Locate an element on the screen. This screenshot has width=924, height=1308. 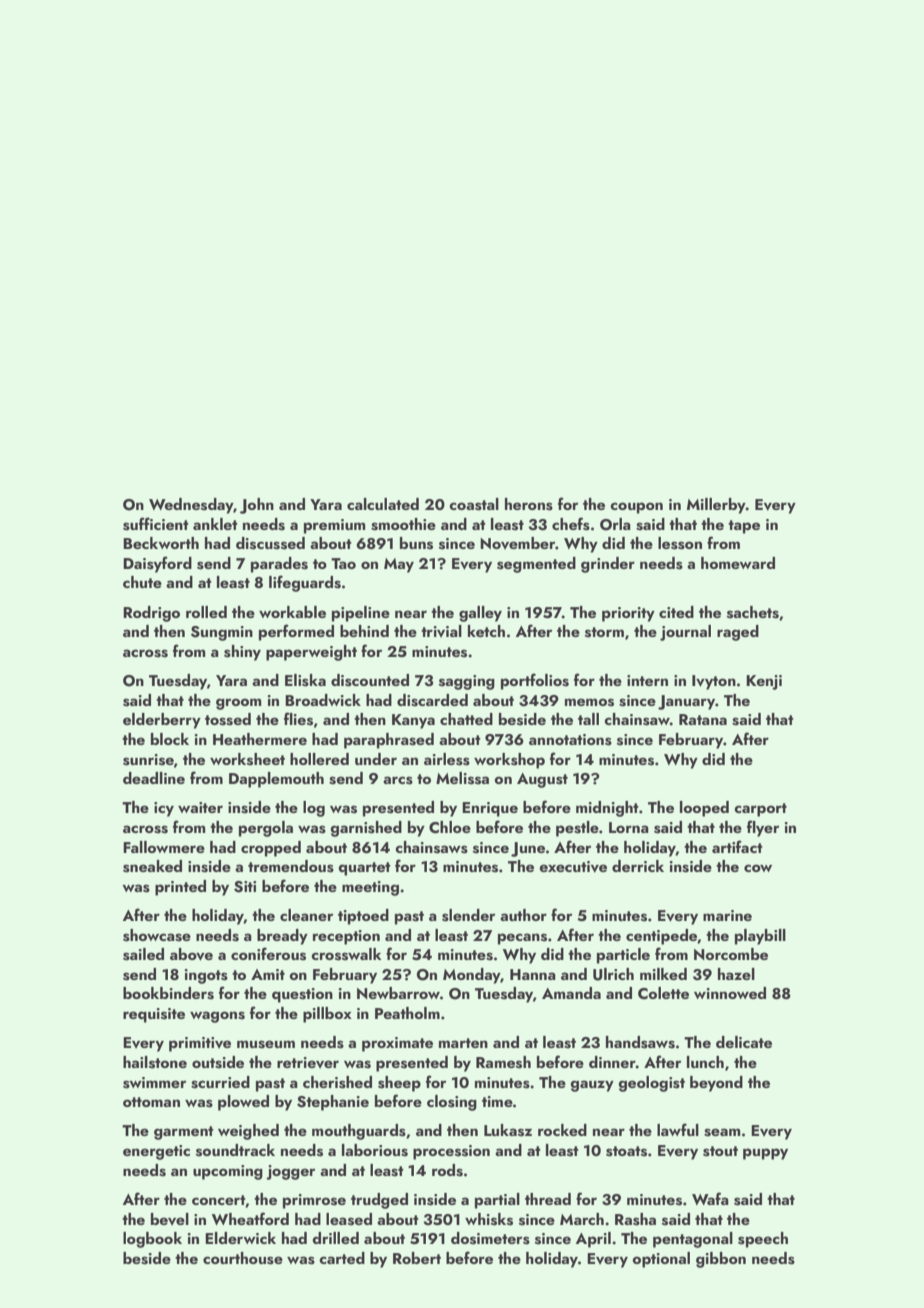
laborious is located at coordinates (375, 1150).
